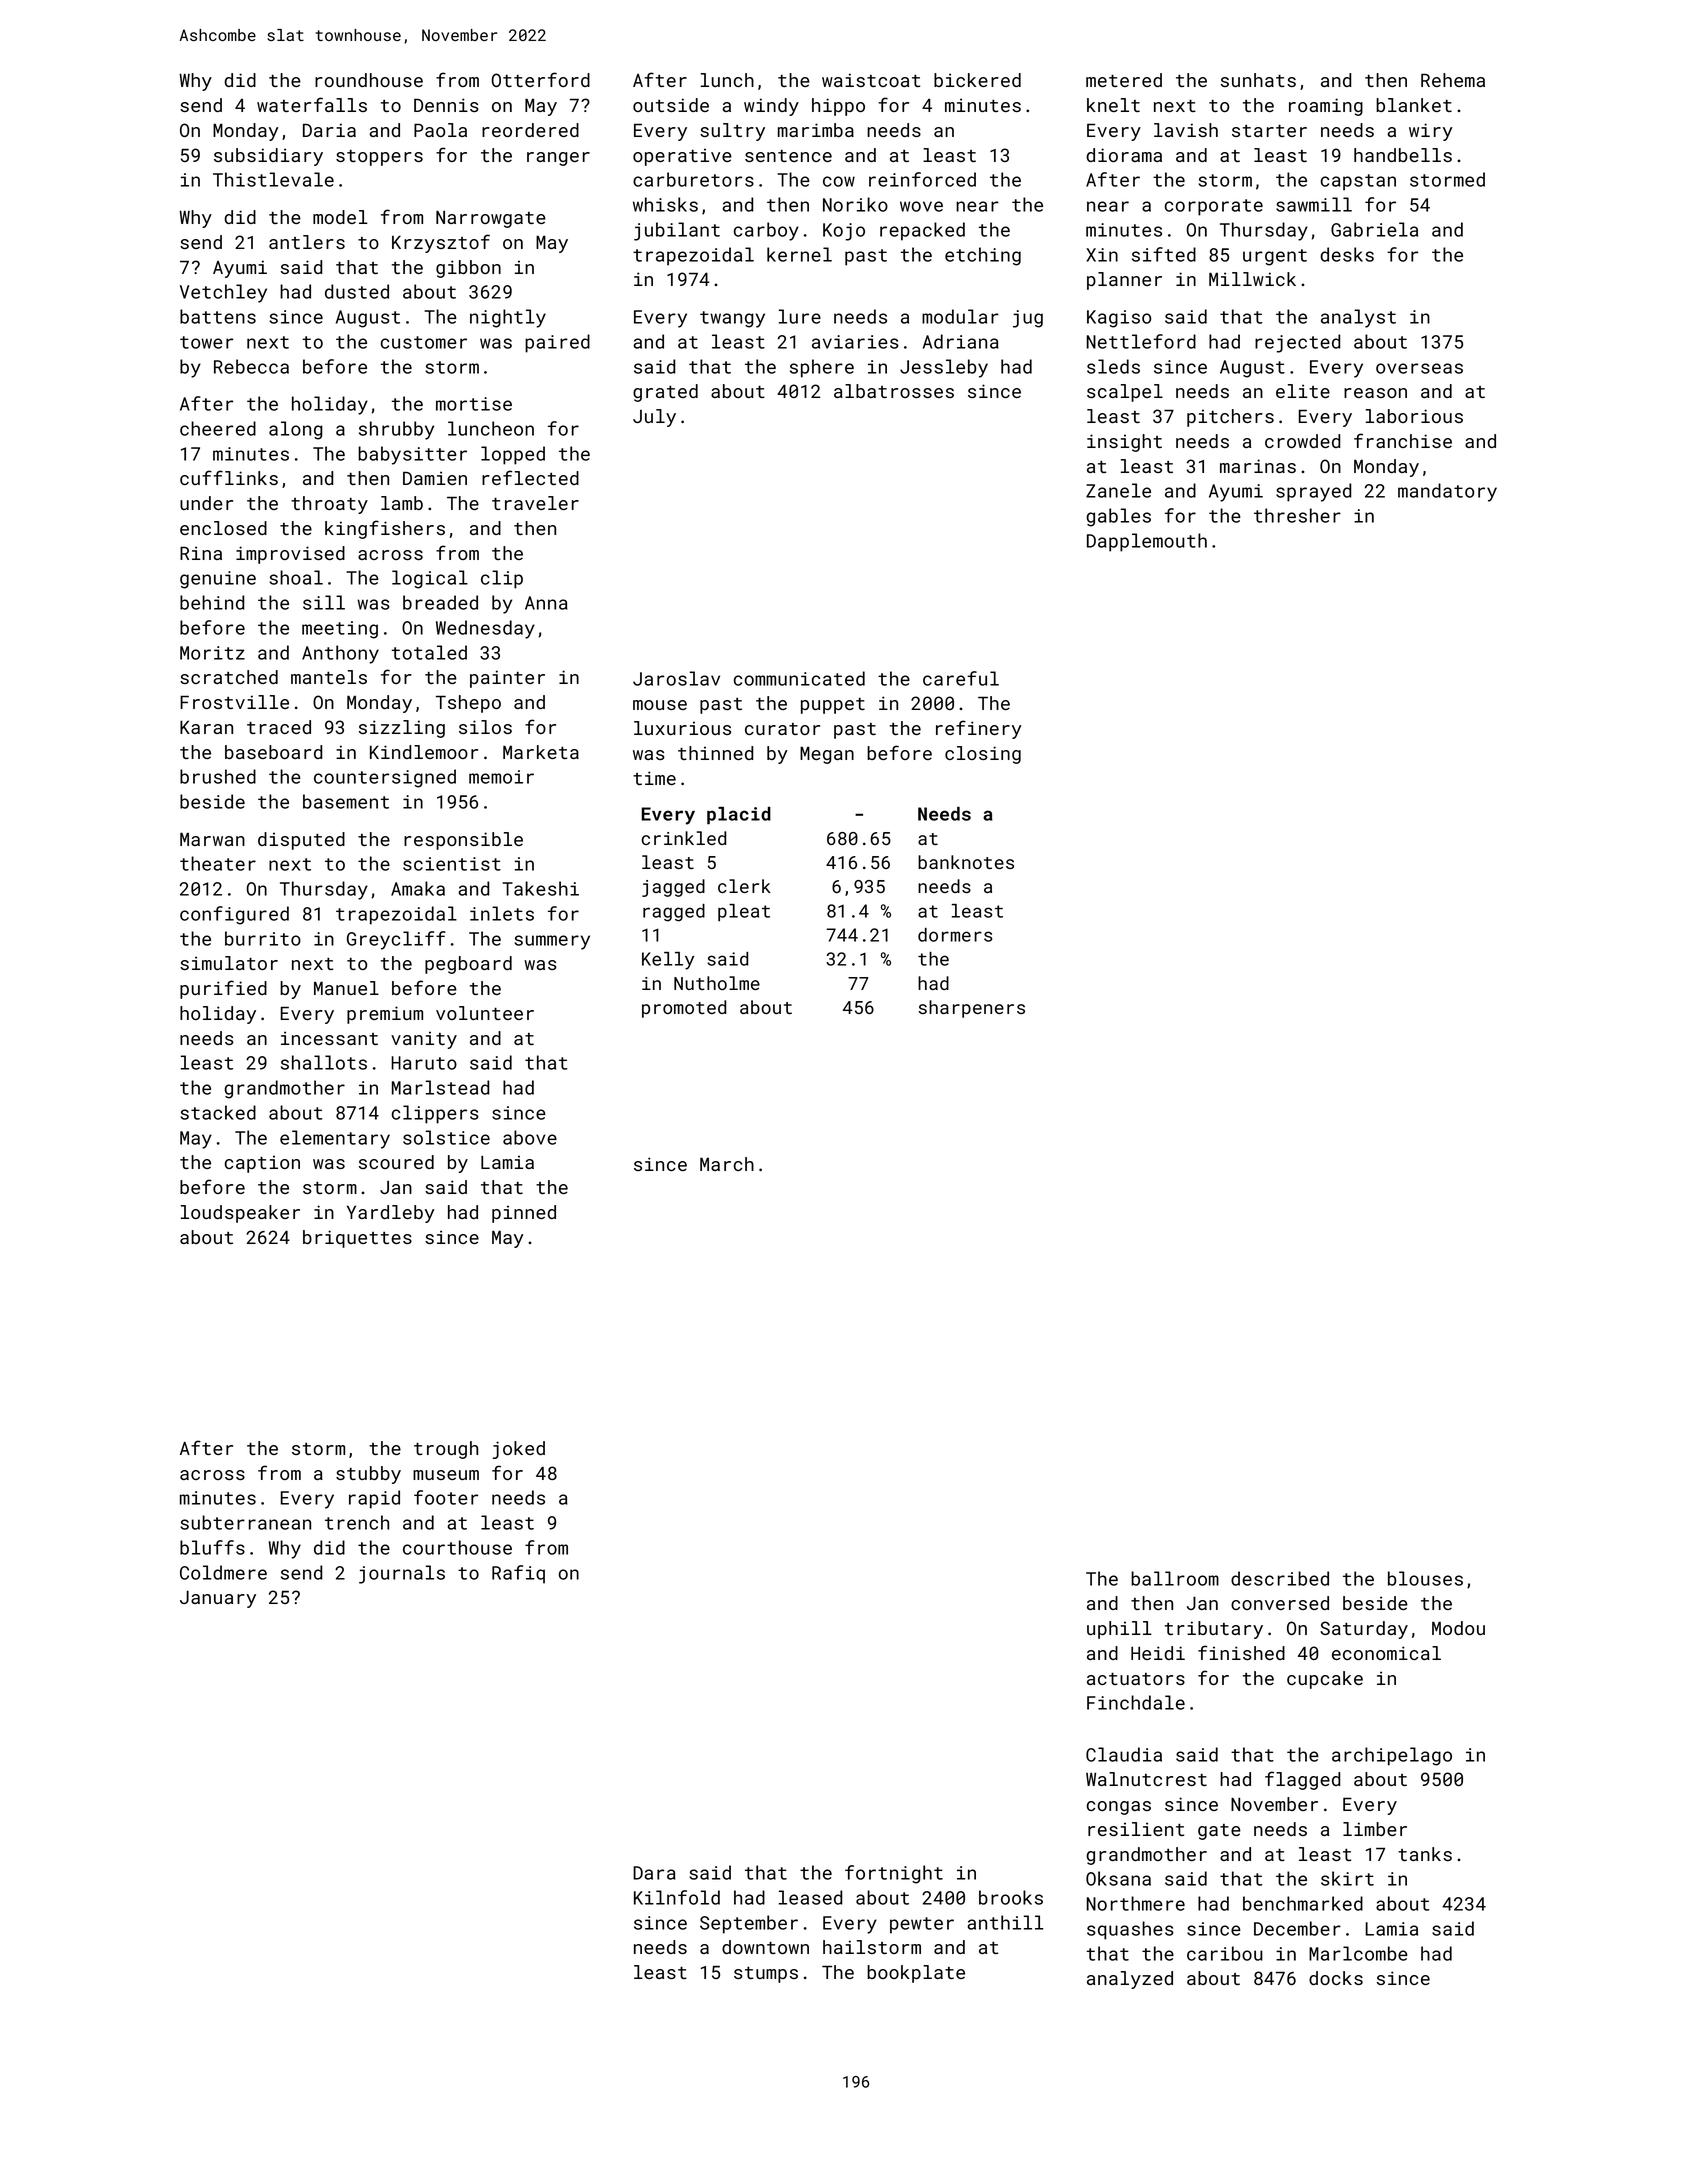 This image has width=1683, height=2178. I want to click on Greycliff, so click(396, 940).
